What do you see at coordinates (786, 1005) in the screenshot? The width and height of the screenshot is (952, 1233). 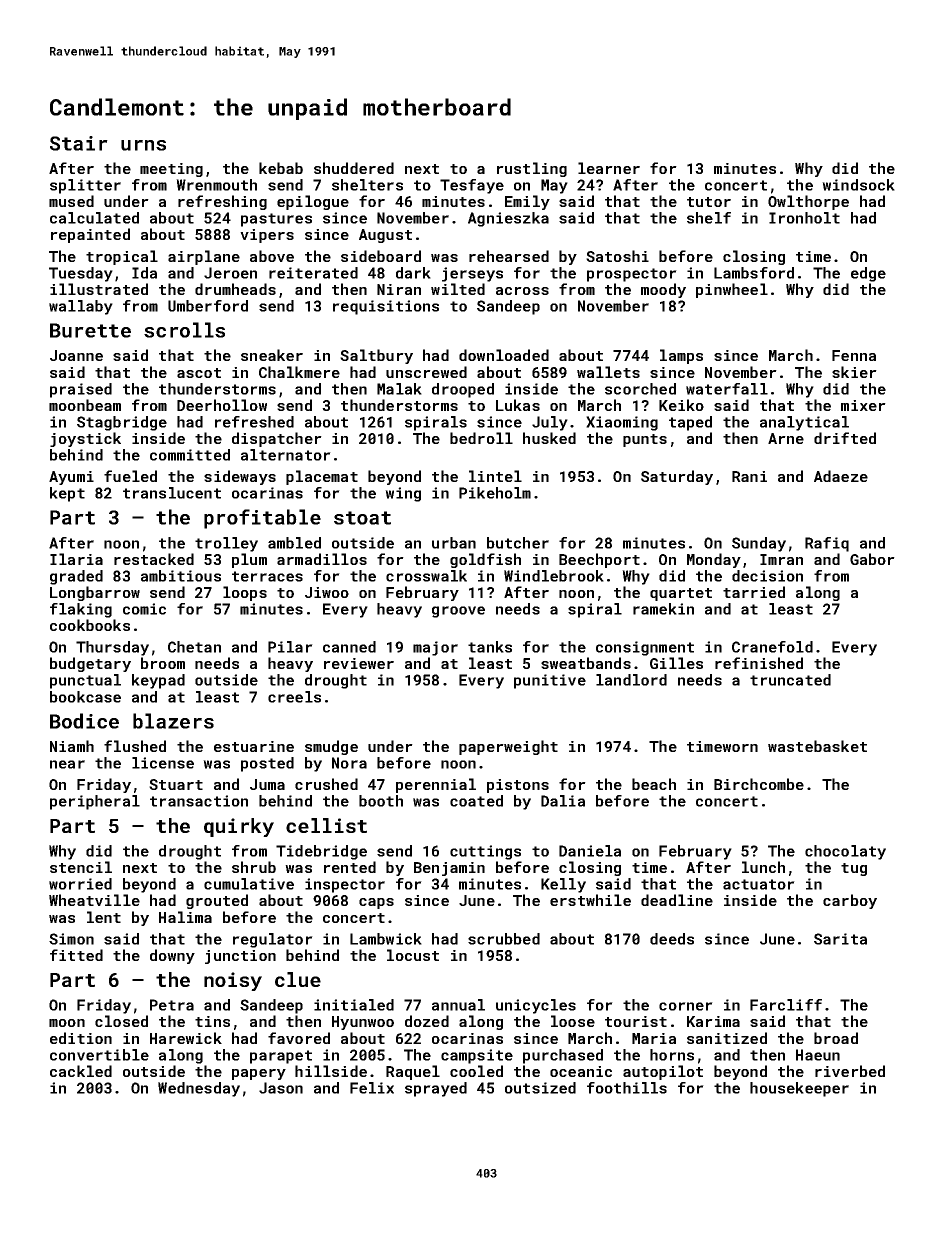 I see `Farcliff` at bounding box center [786, 1005].
